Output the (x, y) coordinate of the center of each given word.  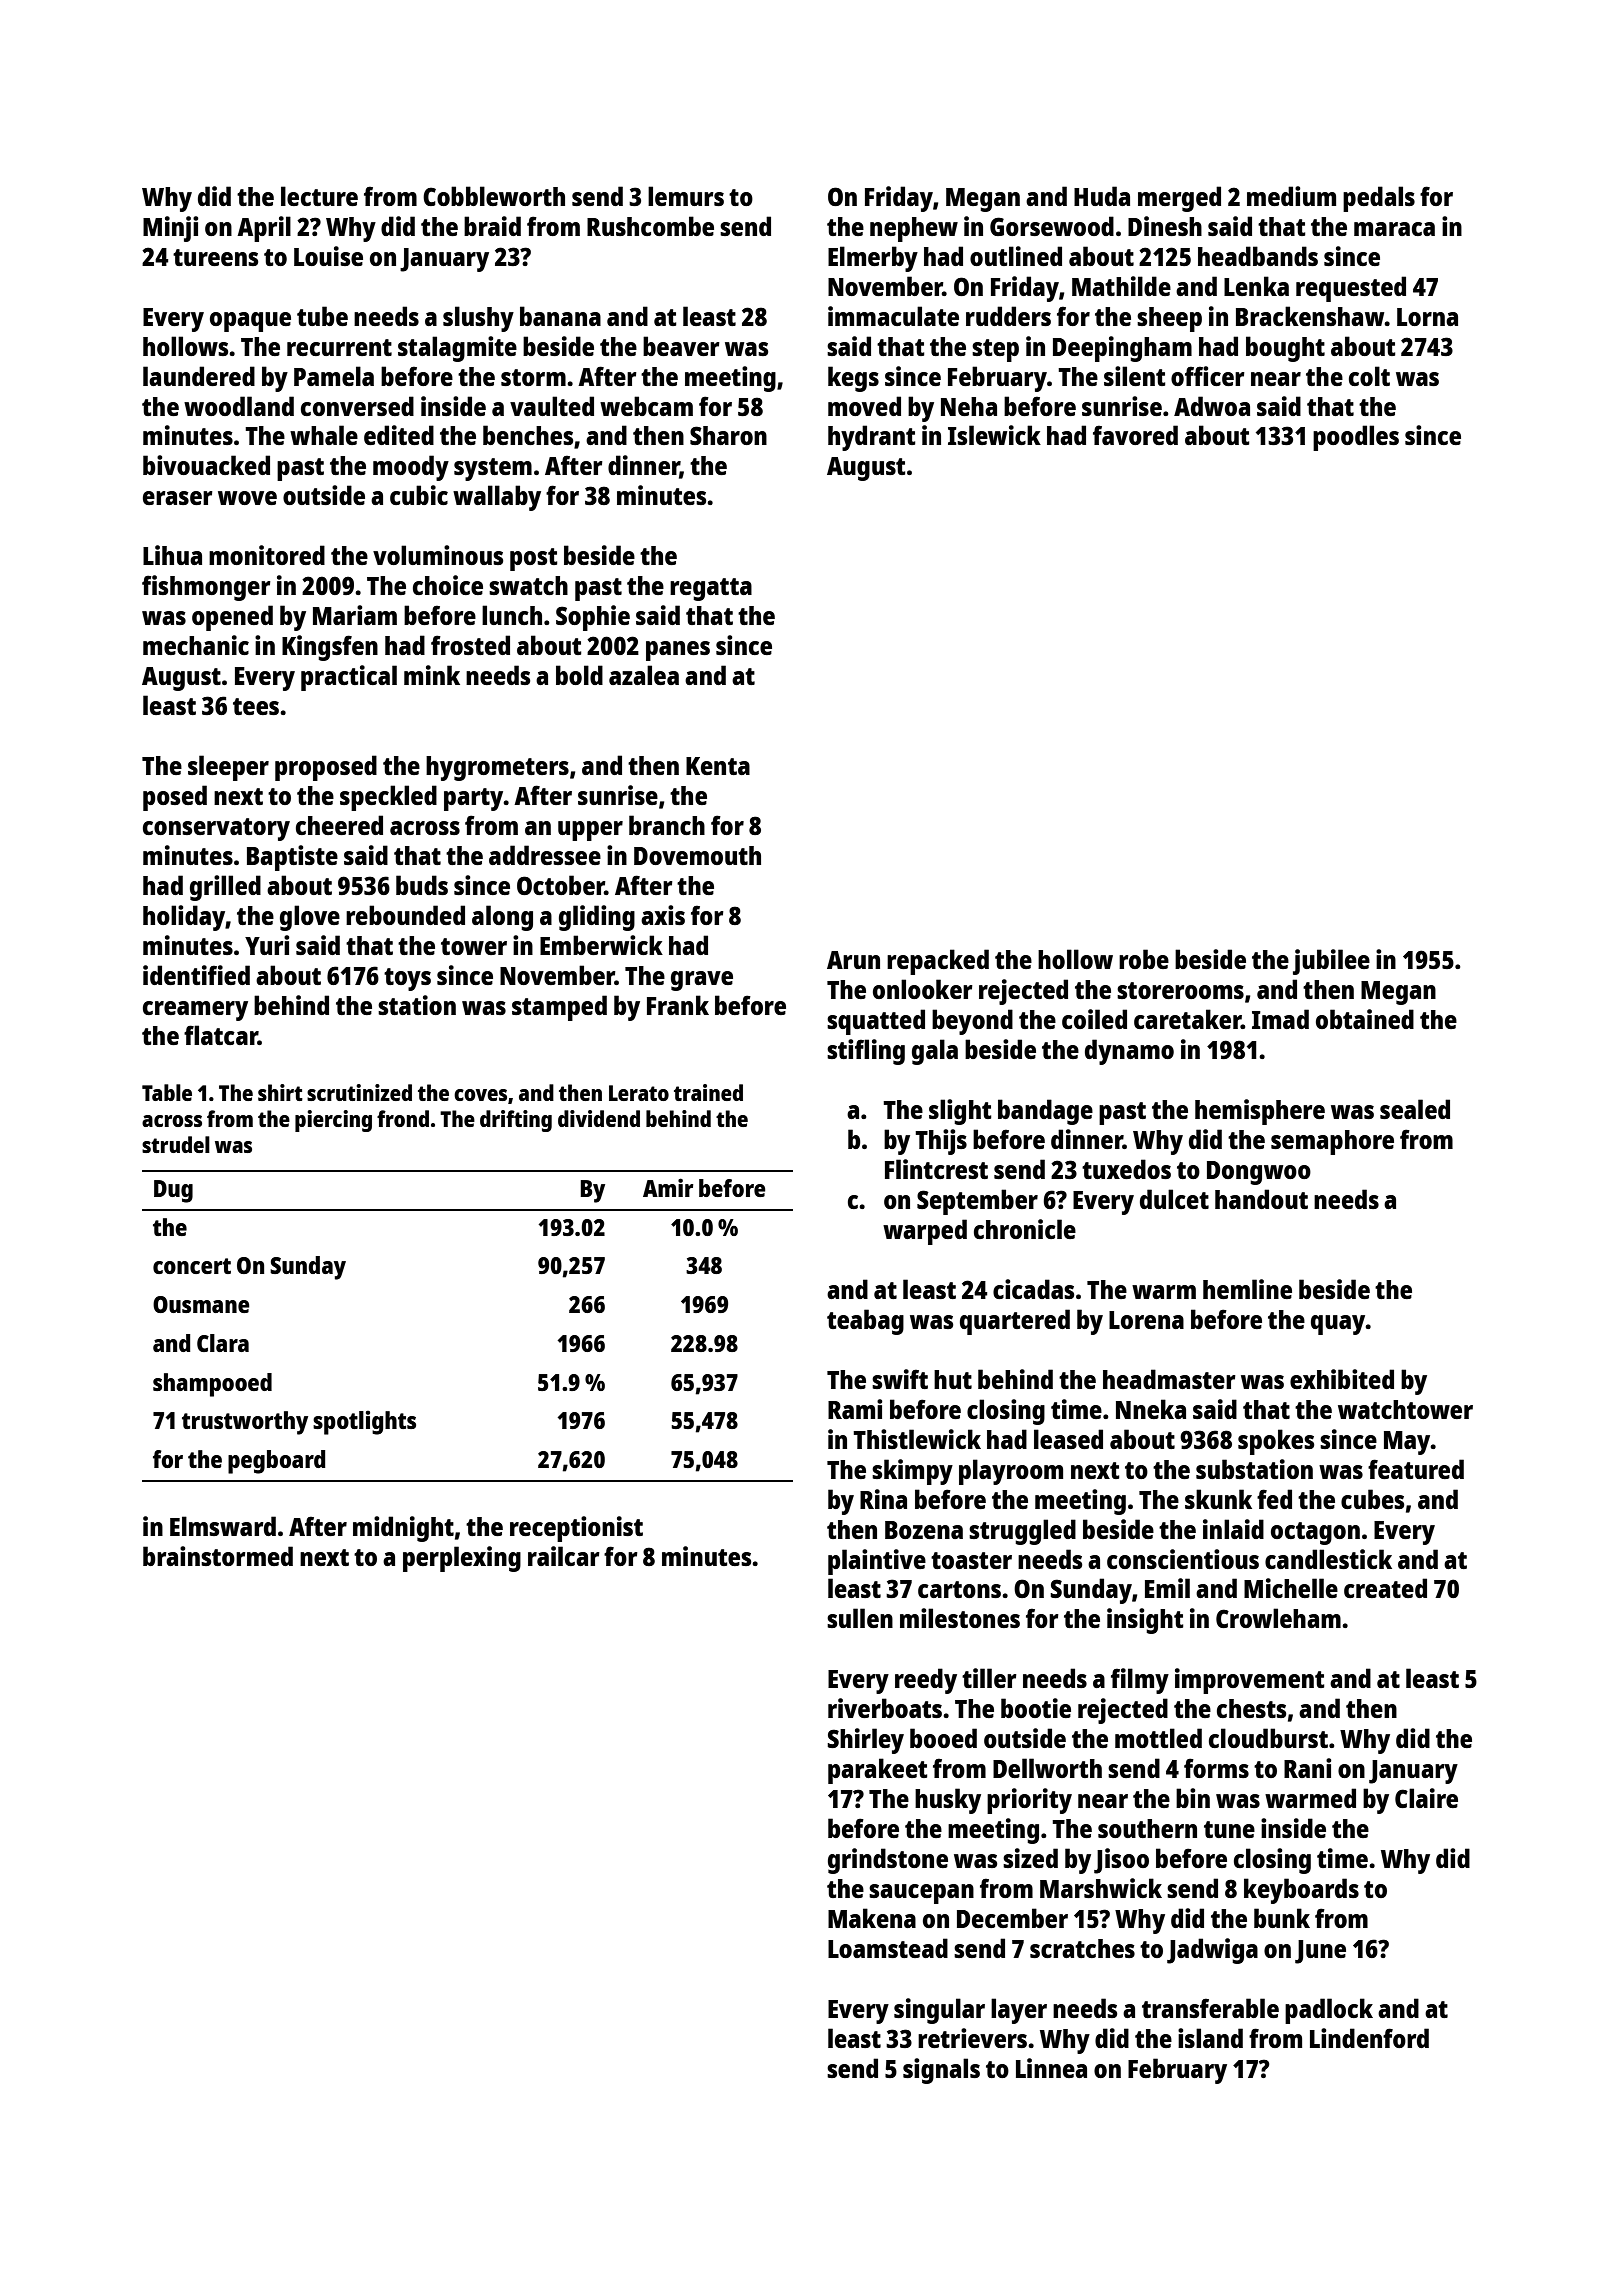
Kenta (718, 766)
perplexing (462, 1559)
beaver (681, 346)
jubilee (1331, 962)
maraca (1394, 229)
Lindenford (1369, 2038)
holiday (184, 918)
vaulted (552, 406)
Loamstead (888, 1948)
